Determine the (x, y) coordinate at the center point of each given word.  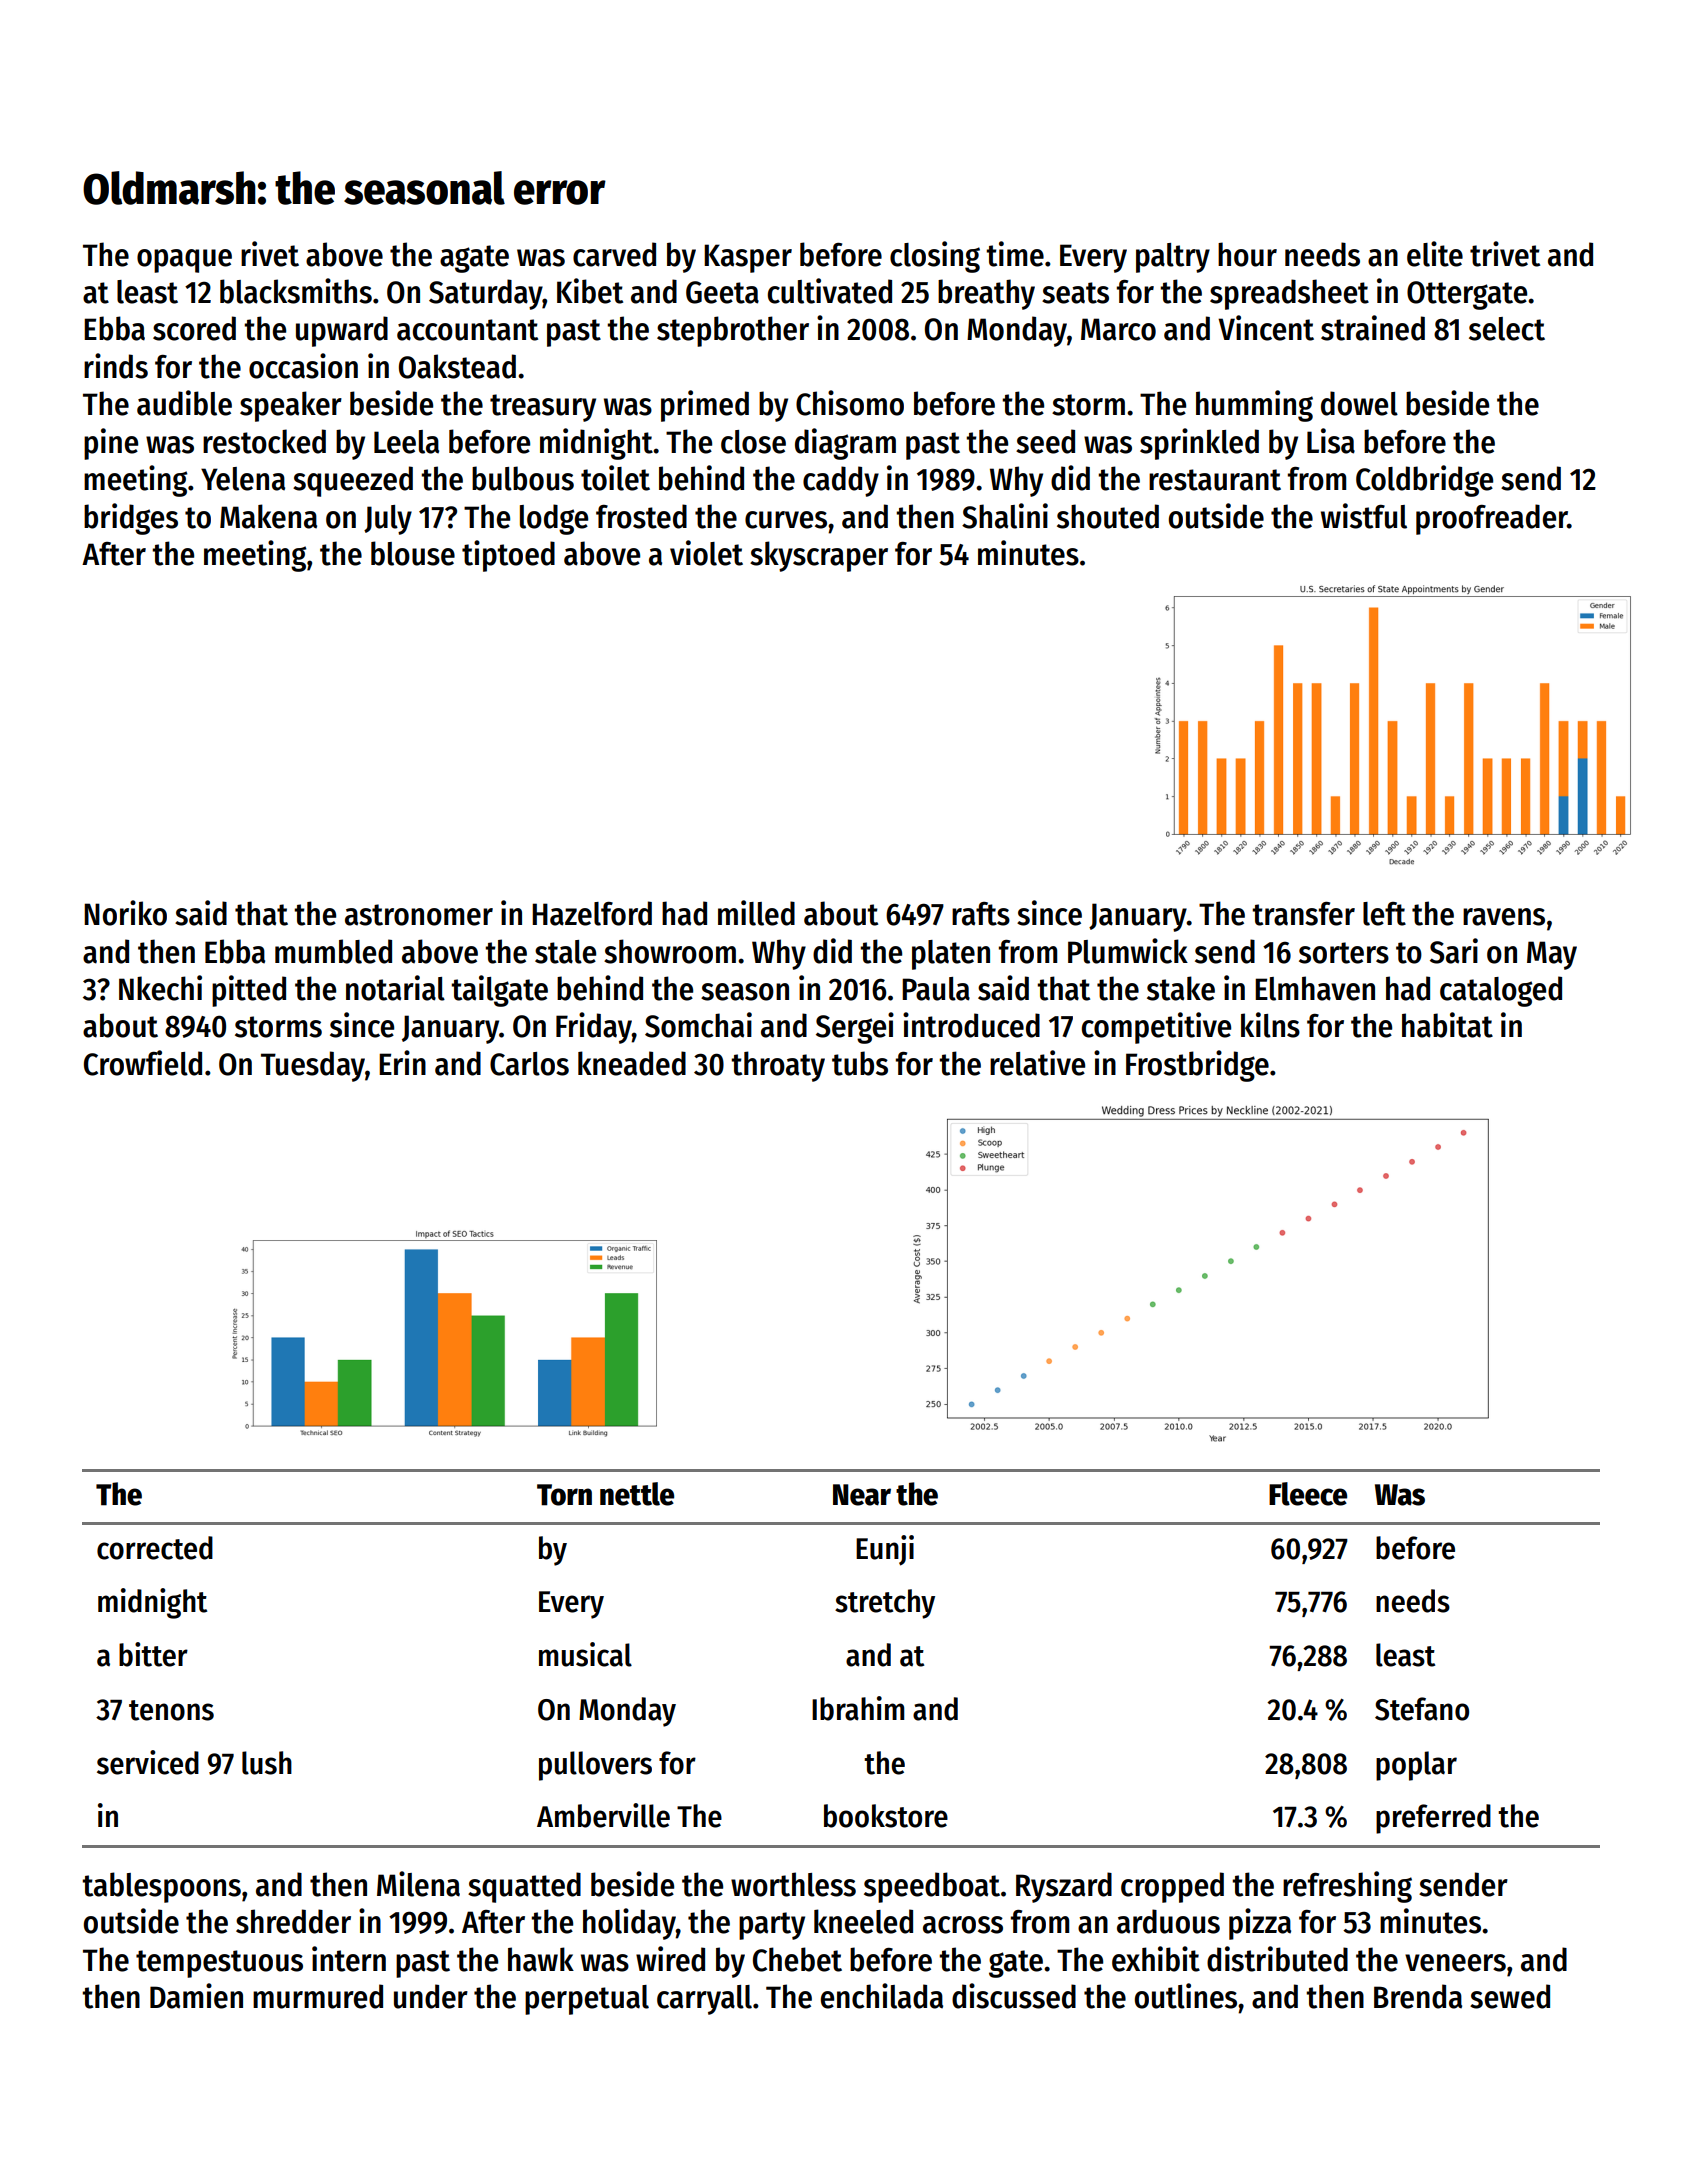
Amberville (603, 1815)
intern (349, 1959)
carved (614, 254)
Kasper (748, 258)
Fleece (1308, 1494)
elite (1435, 254)
